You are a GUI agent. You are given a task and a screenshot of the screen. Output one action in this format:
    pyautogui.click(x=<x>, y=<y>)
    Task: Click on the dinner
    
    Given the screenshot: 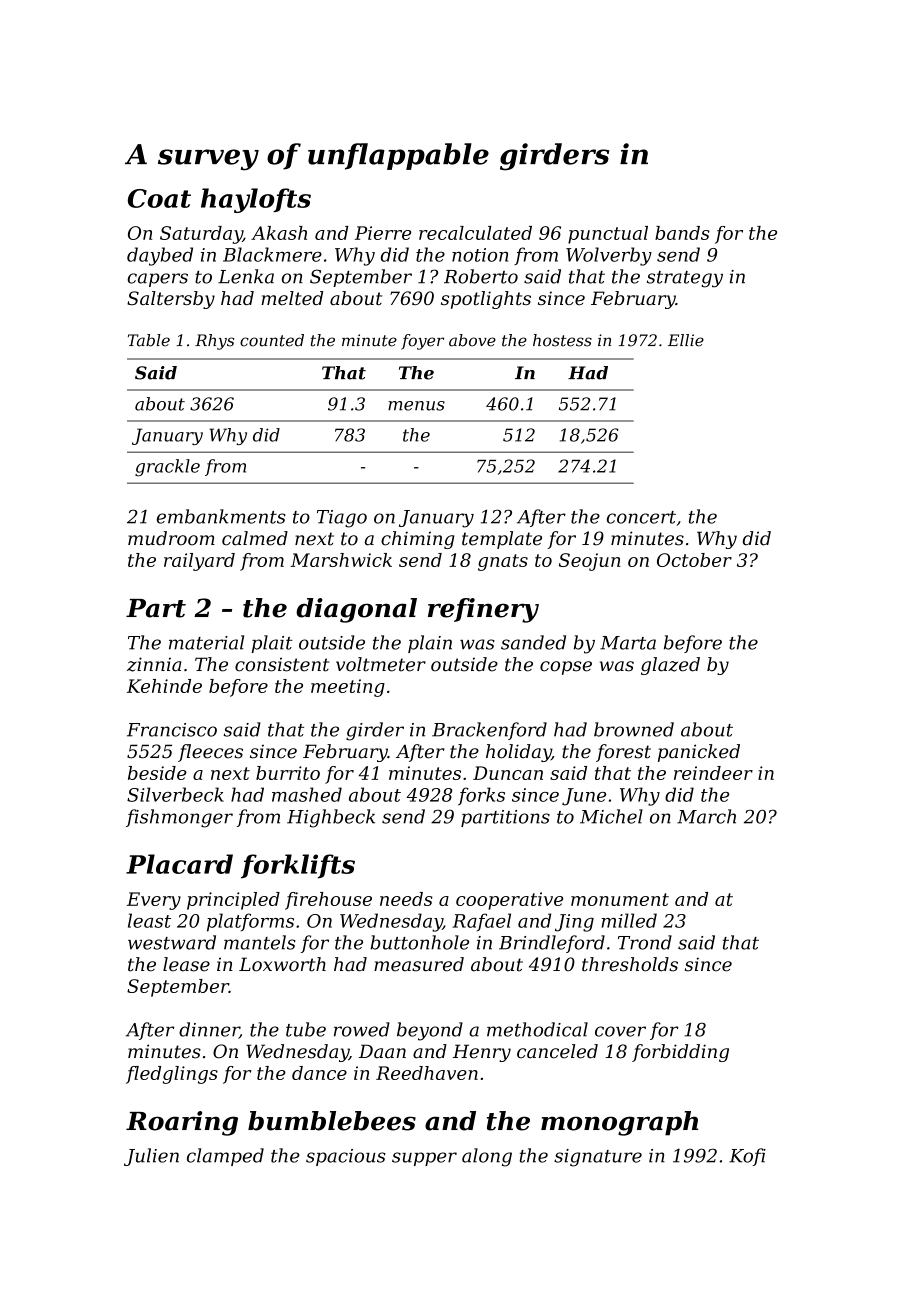 What is the action you would take?
    pyautogui.click(x=209, y=1030)
